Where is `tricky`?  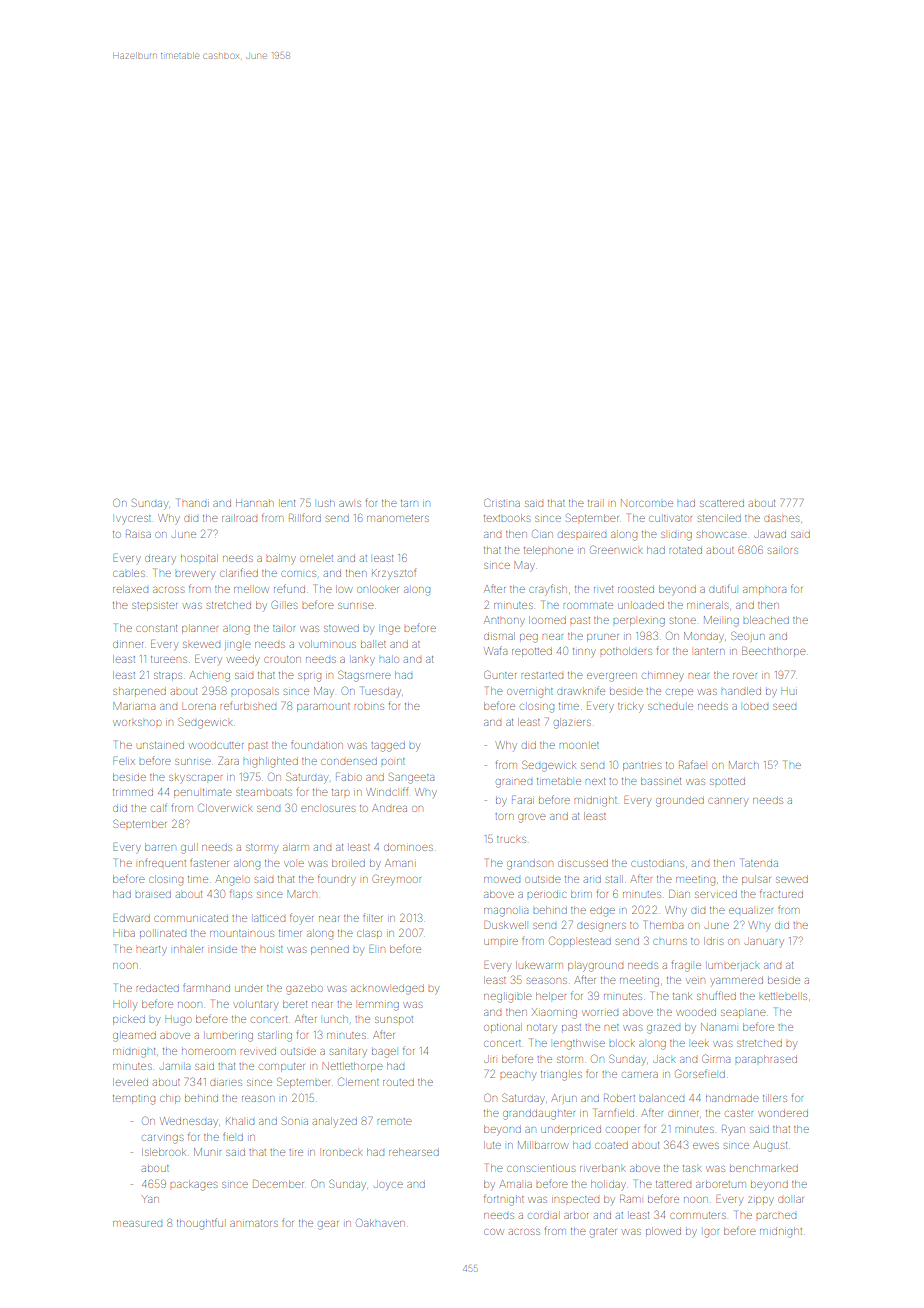 tricky is located at coordinates (630, 707).
